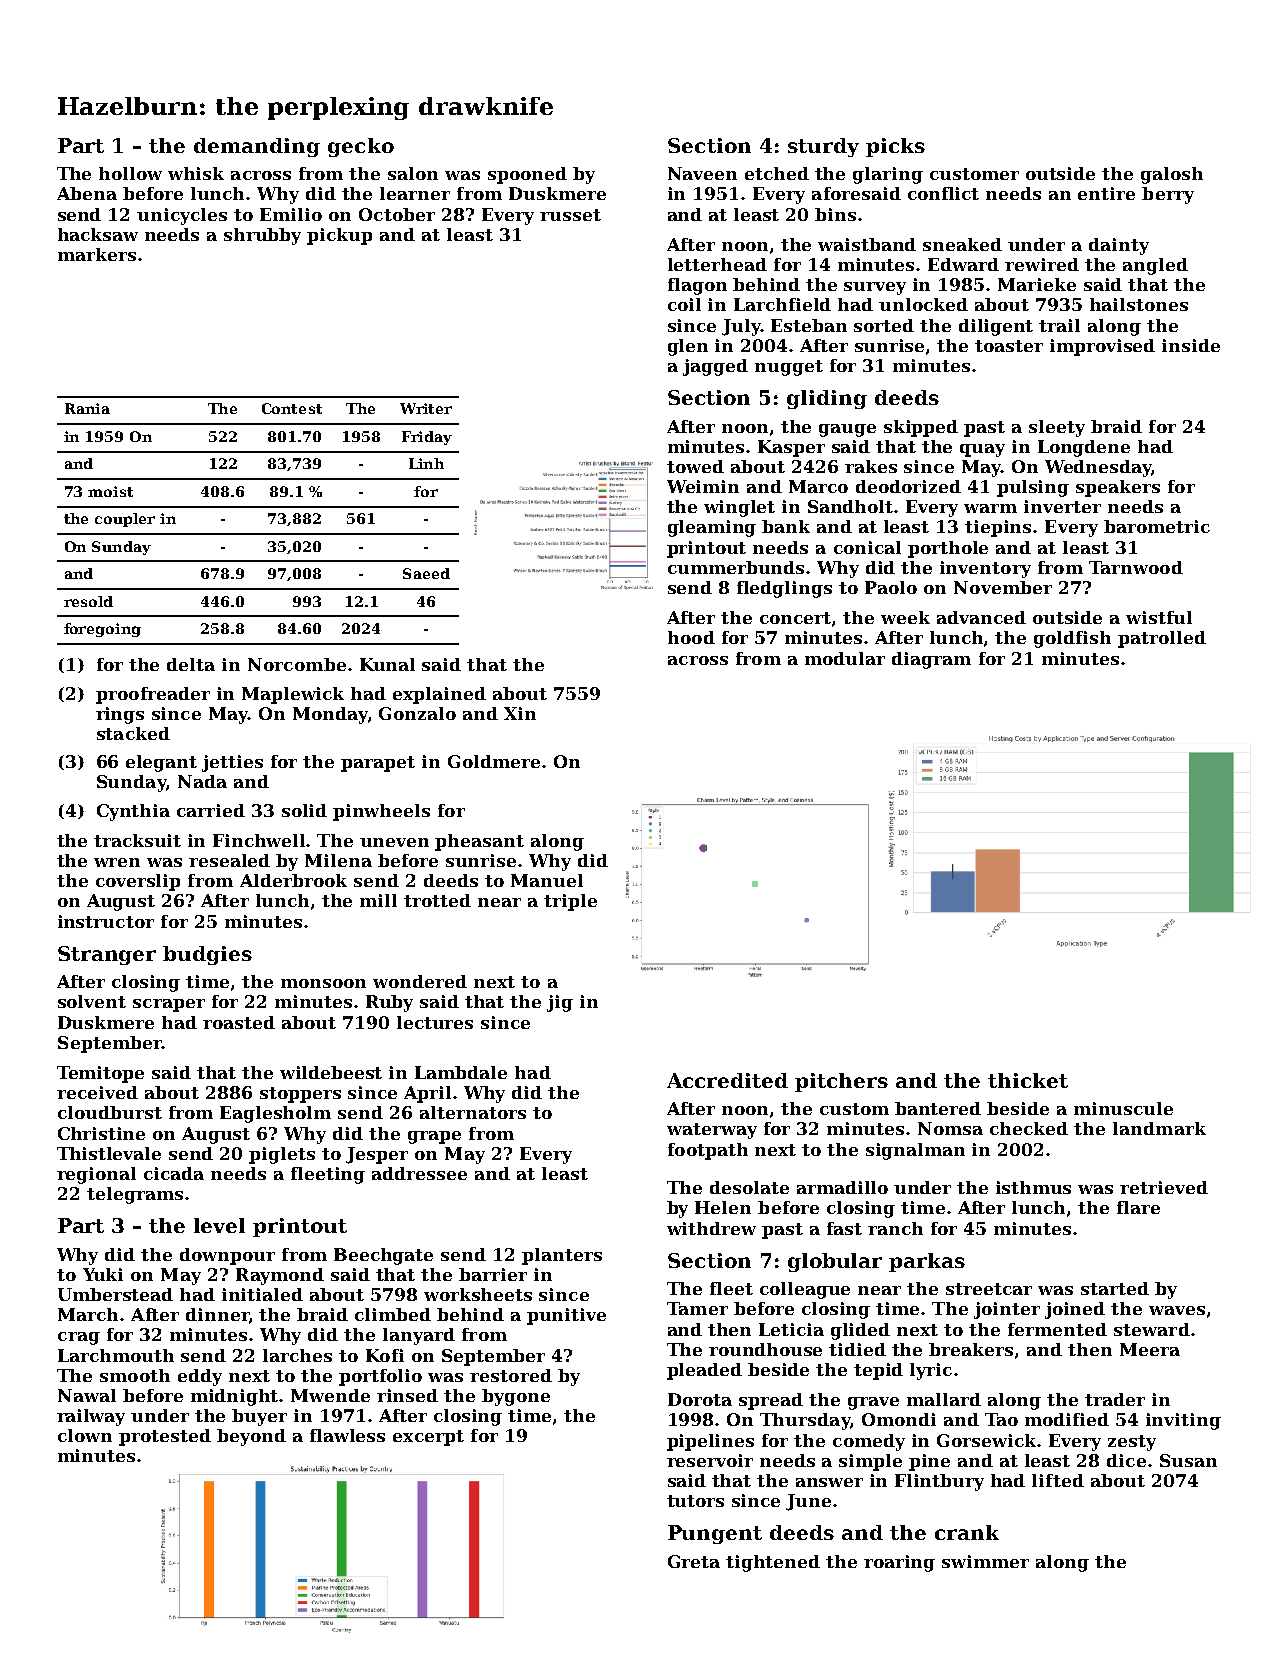 This document has width=1280, height=1656. I want to click on patrolled, so click(1162, 639).
